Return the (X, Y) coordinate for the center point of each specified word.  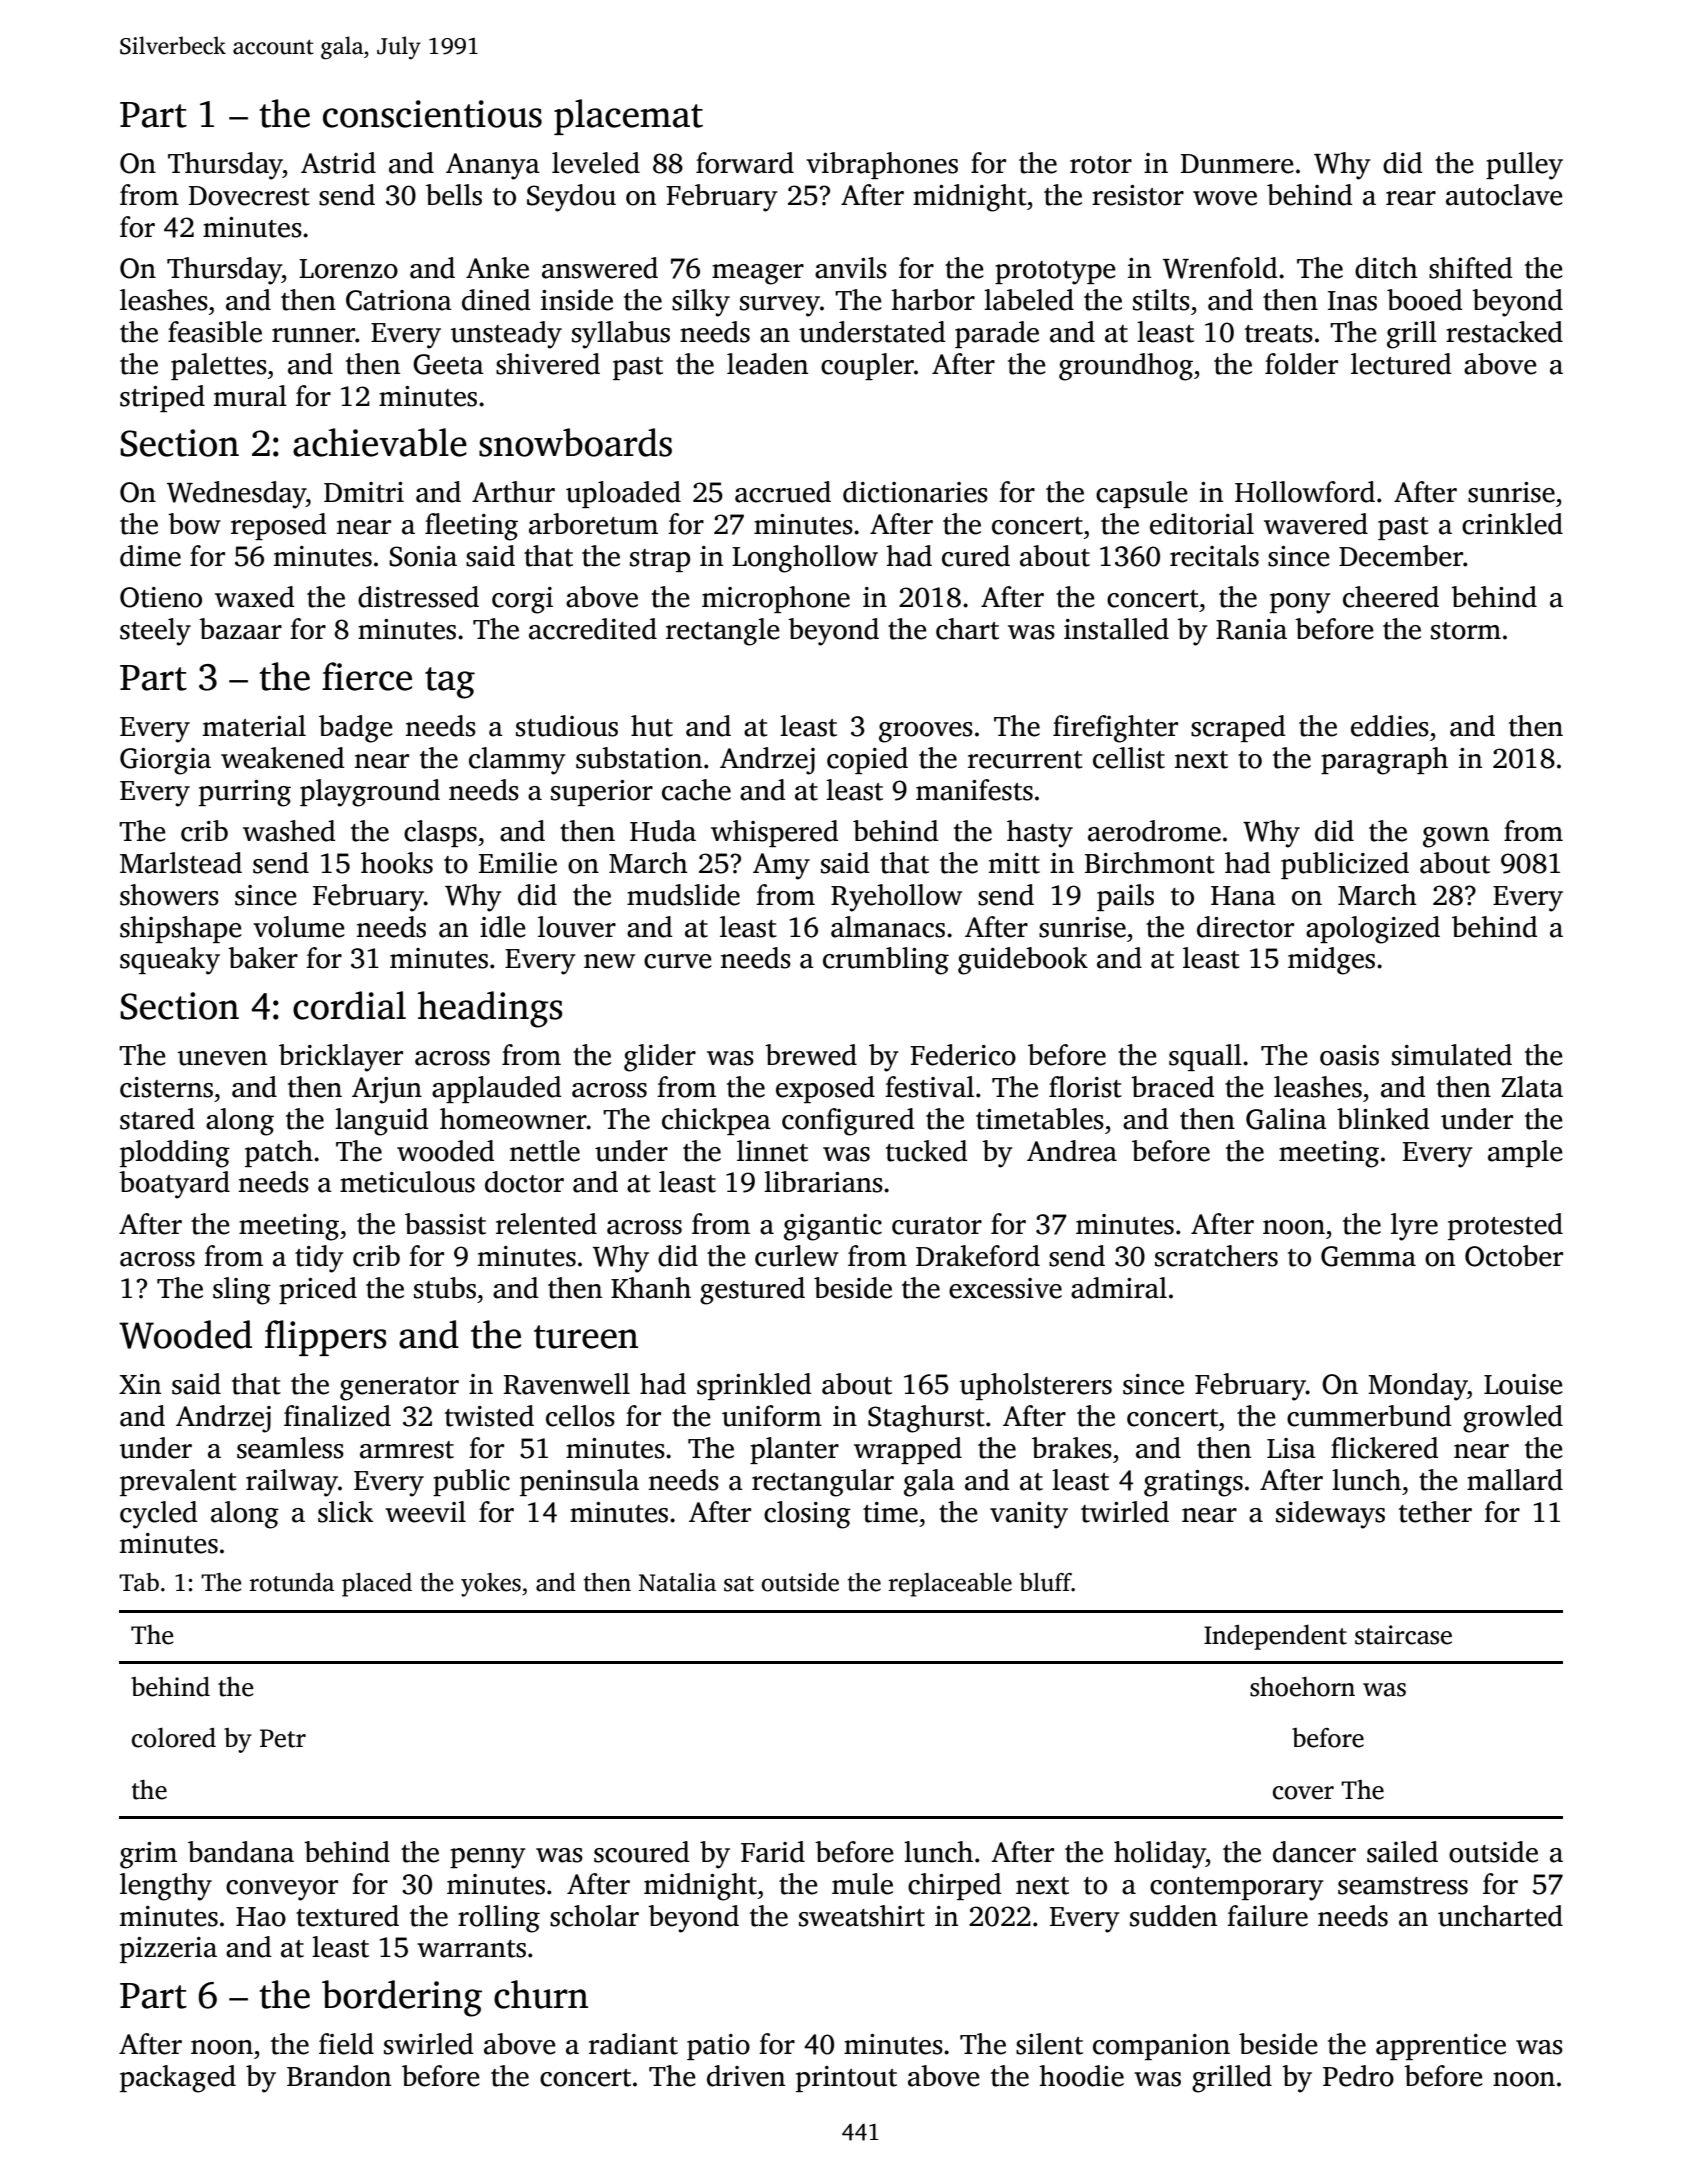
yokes (491, 1585)
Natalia (677, 1582)
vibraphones (882, 165)
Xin (140, 1384)
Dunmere (1237, 164)
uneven (222, 1058)
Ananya (493, 166)
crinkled (1512, 524)
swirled (429, 2044)
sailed (1402, 1852)
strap (660, 560)
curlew (797, 1256)
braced (1173, 1087)
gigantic (833, 1227)
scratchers (1216, 1256)
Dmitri (364, 492)
